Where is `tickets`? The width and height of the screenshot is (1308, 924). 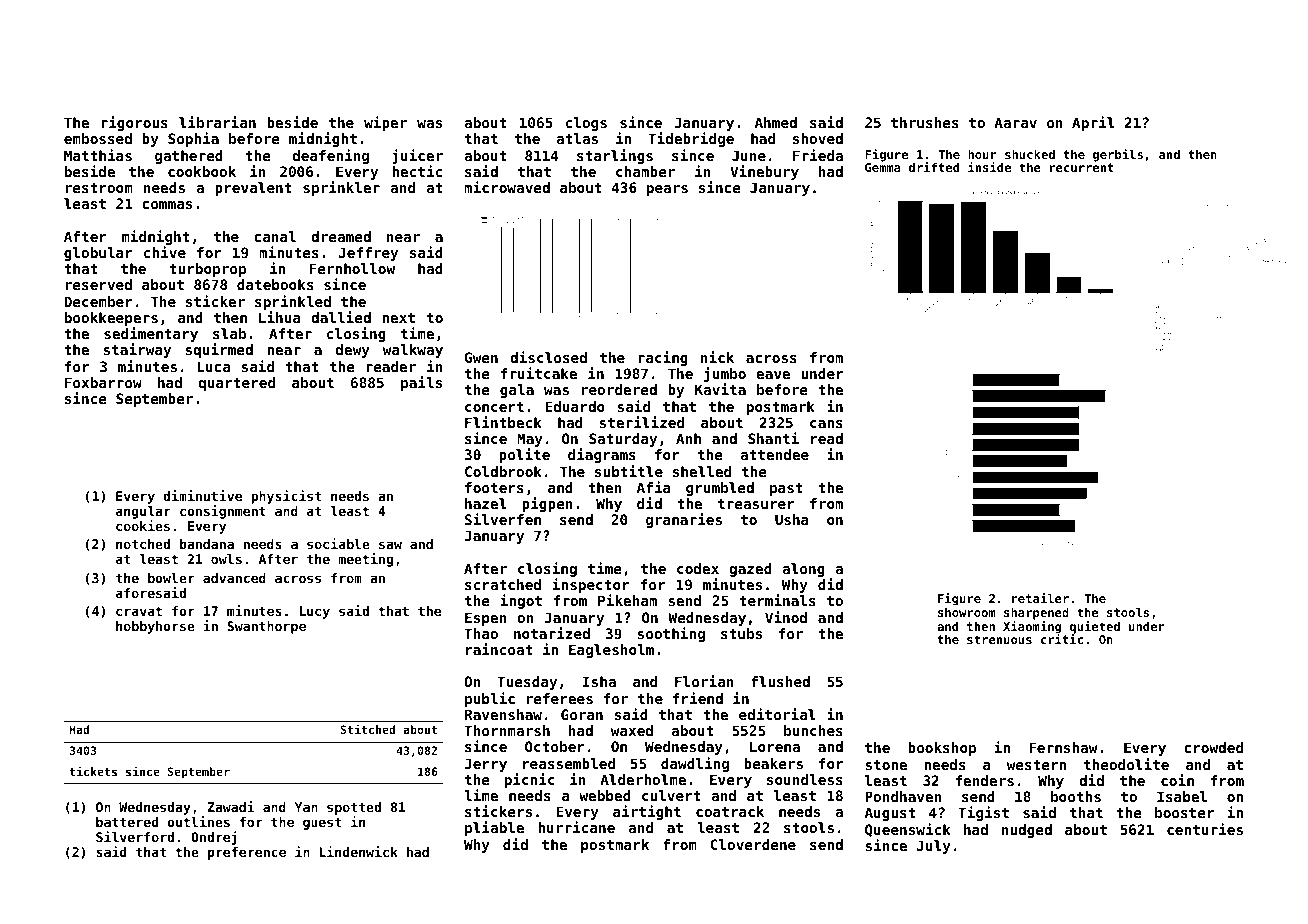 tickets is located at coordinates (93, 771).
